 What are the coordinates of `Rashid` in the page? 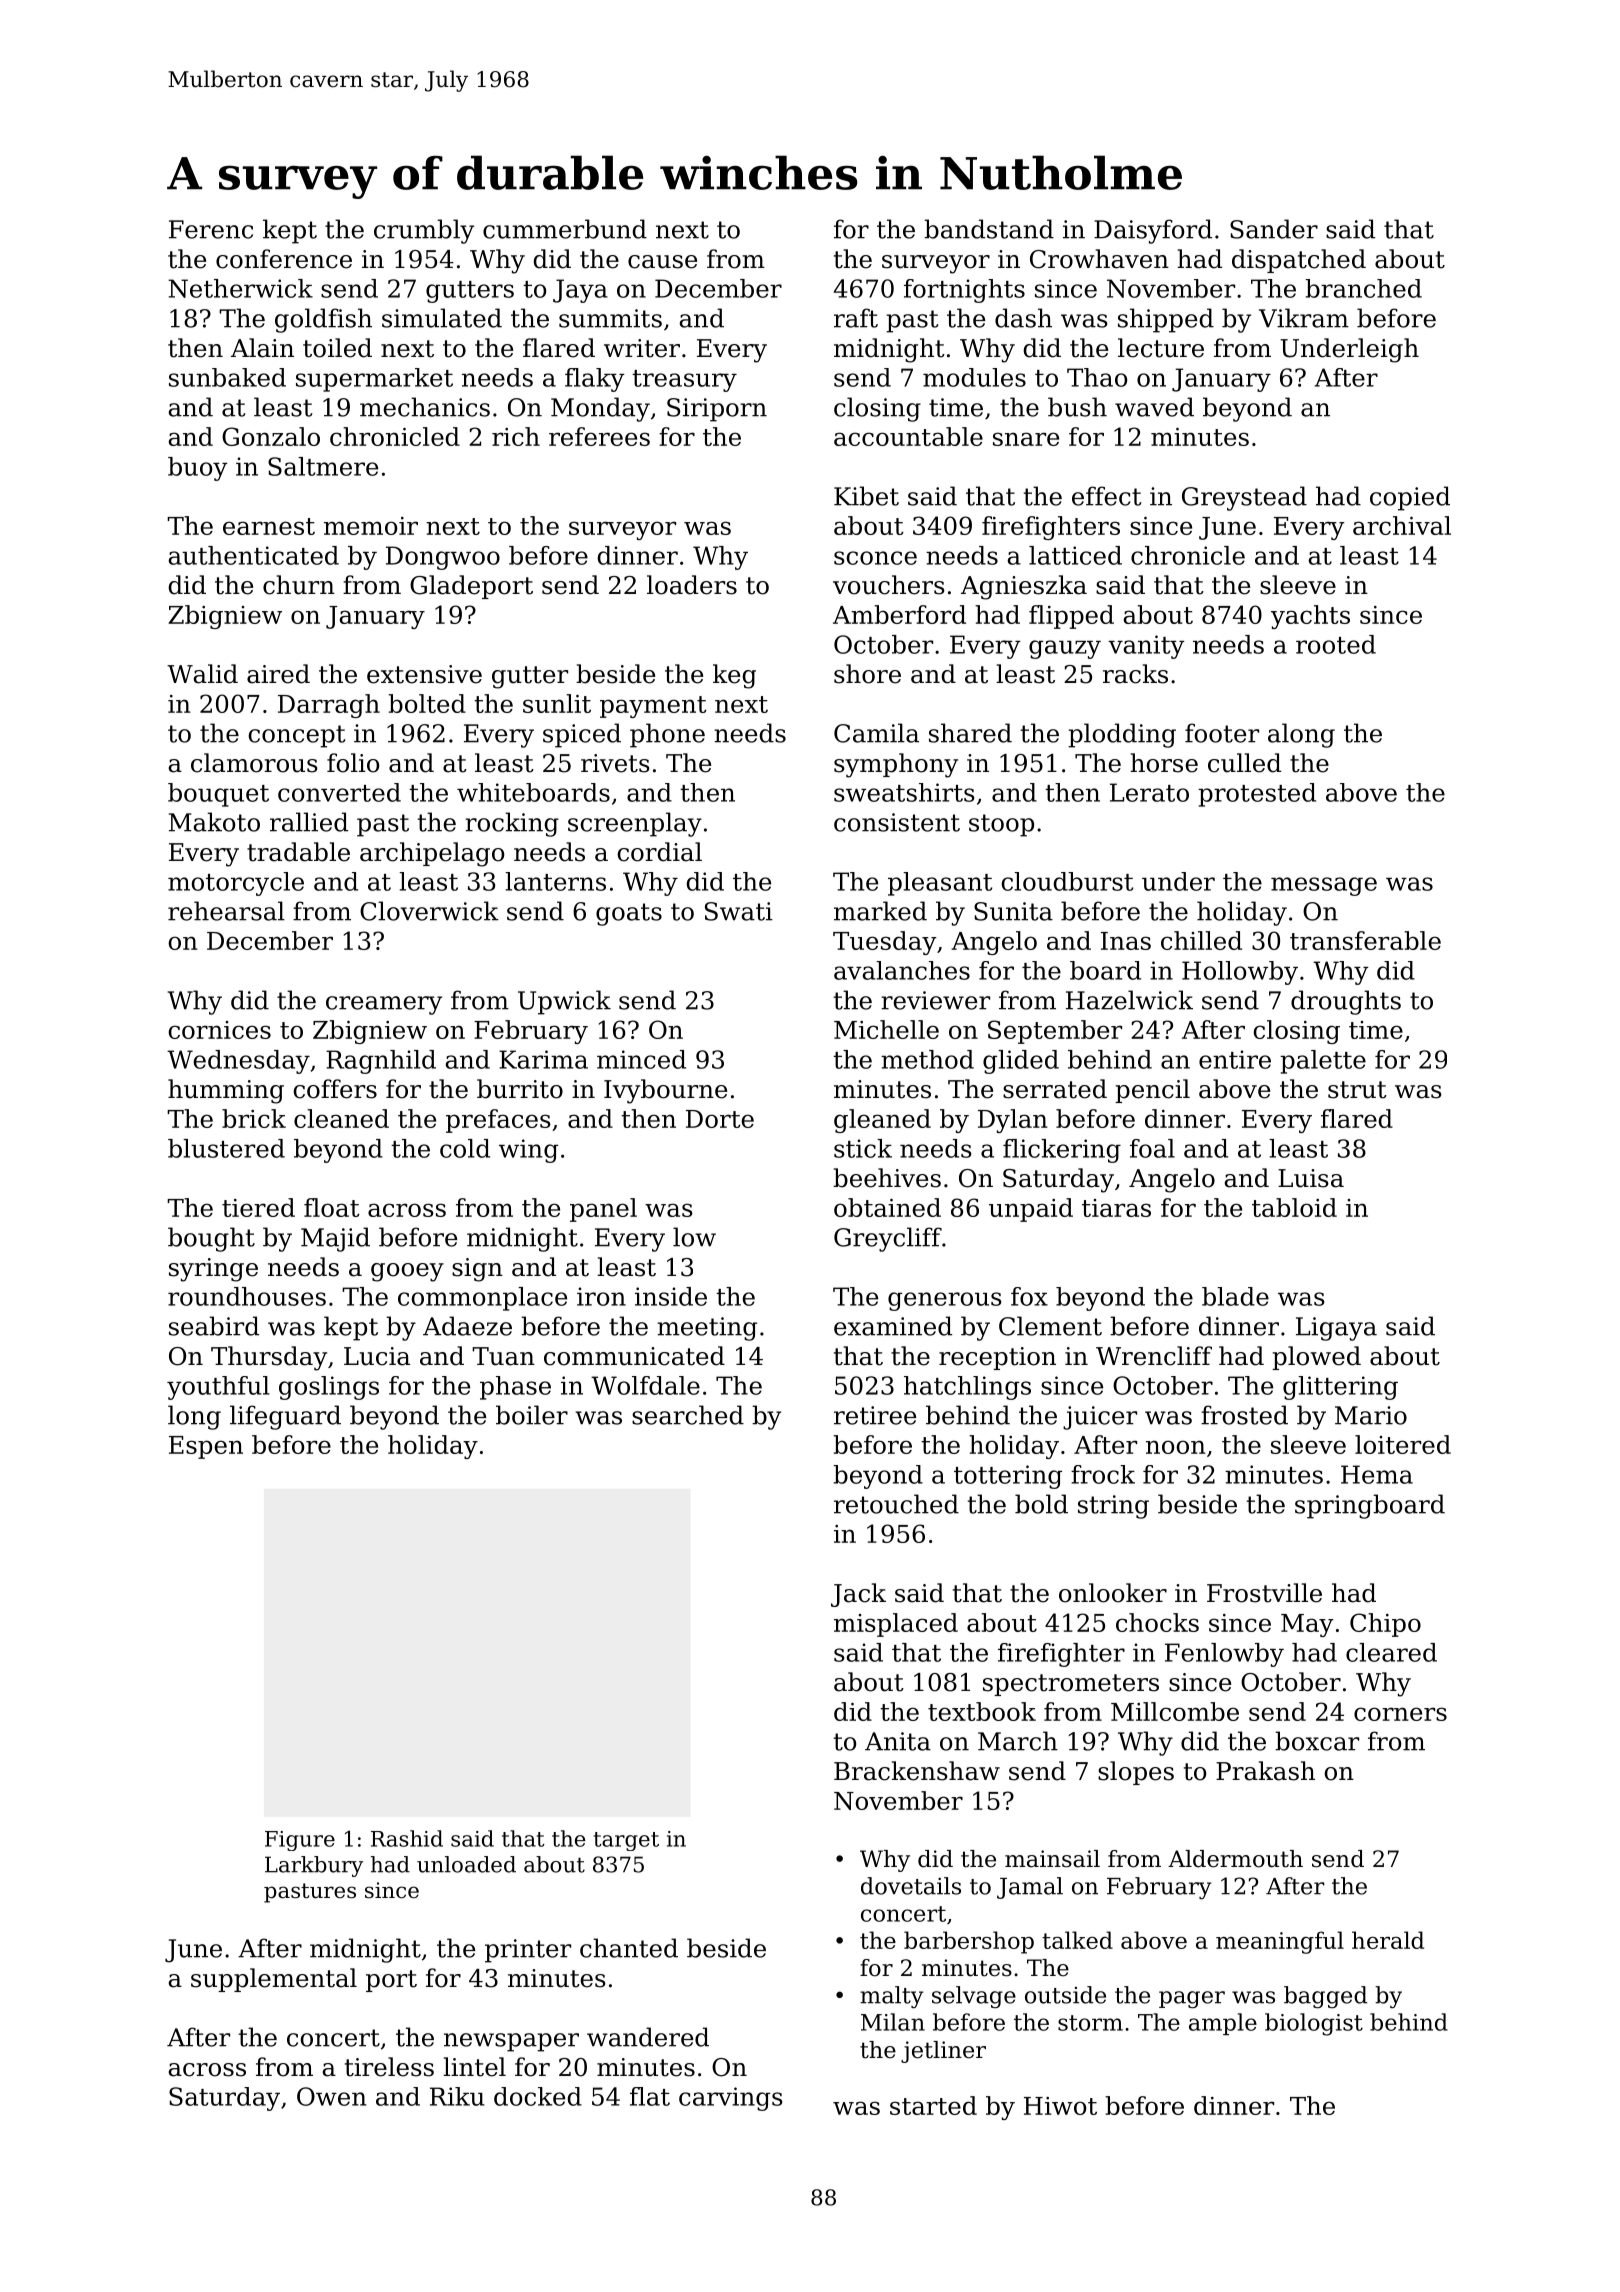 It's located at (407, 1838).
